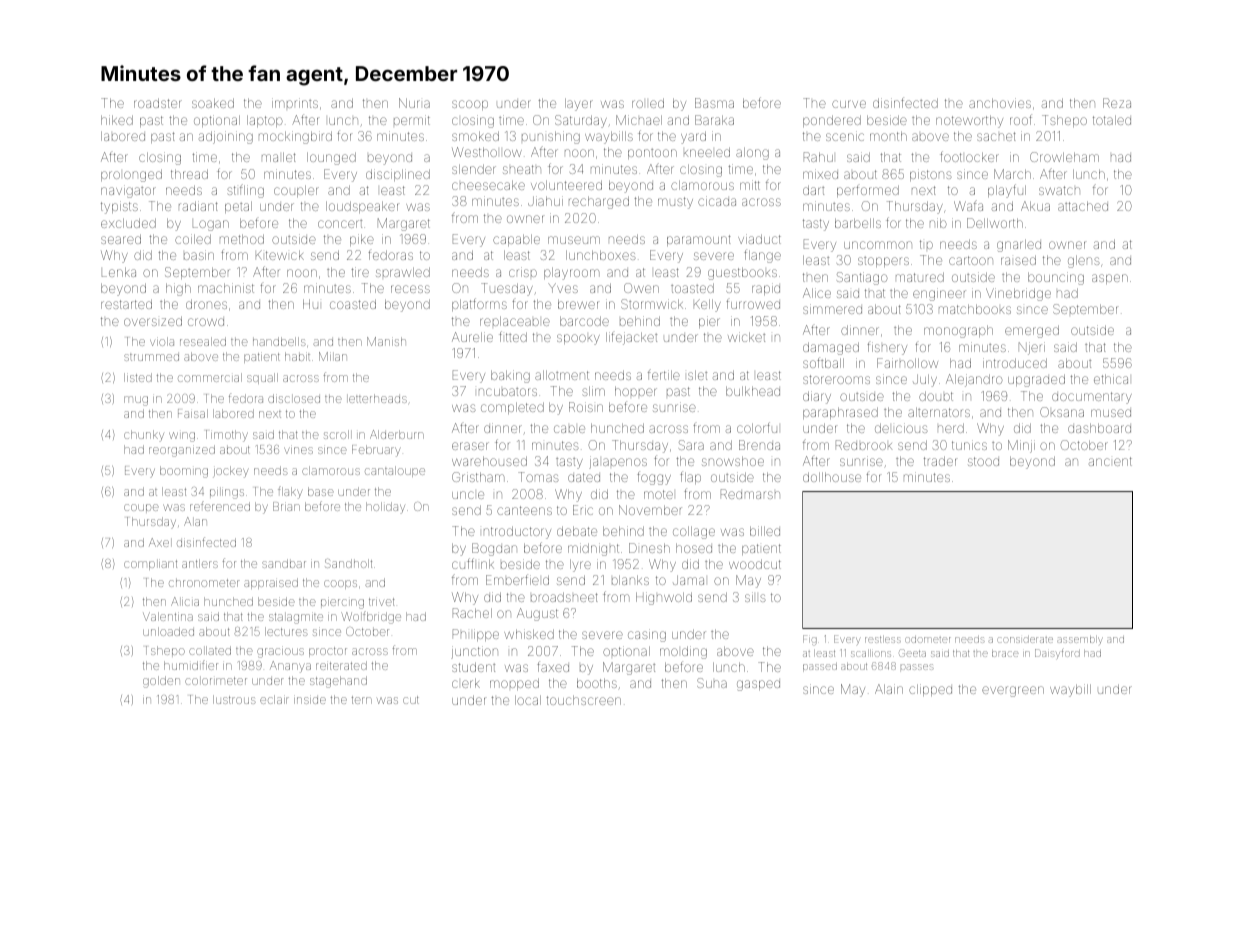  Describe the element at coordinates (528, 700) in the screenshot. I see `local` at that location.
